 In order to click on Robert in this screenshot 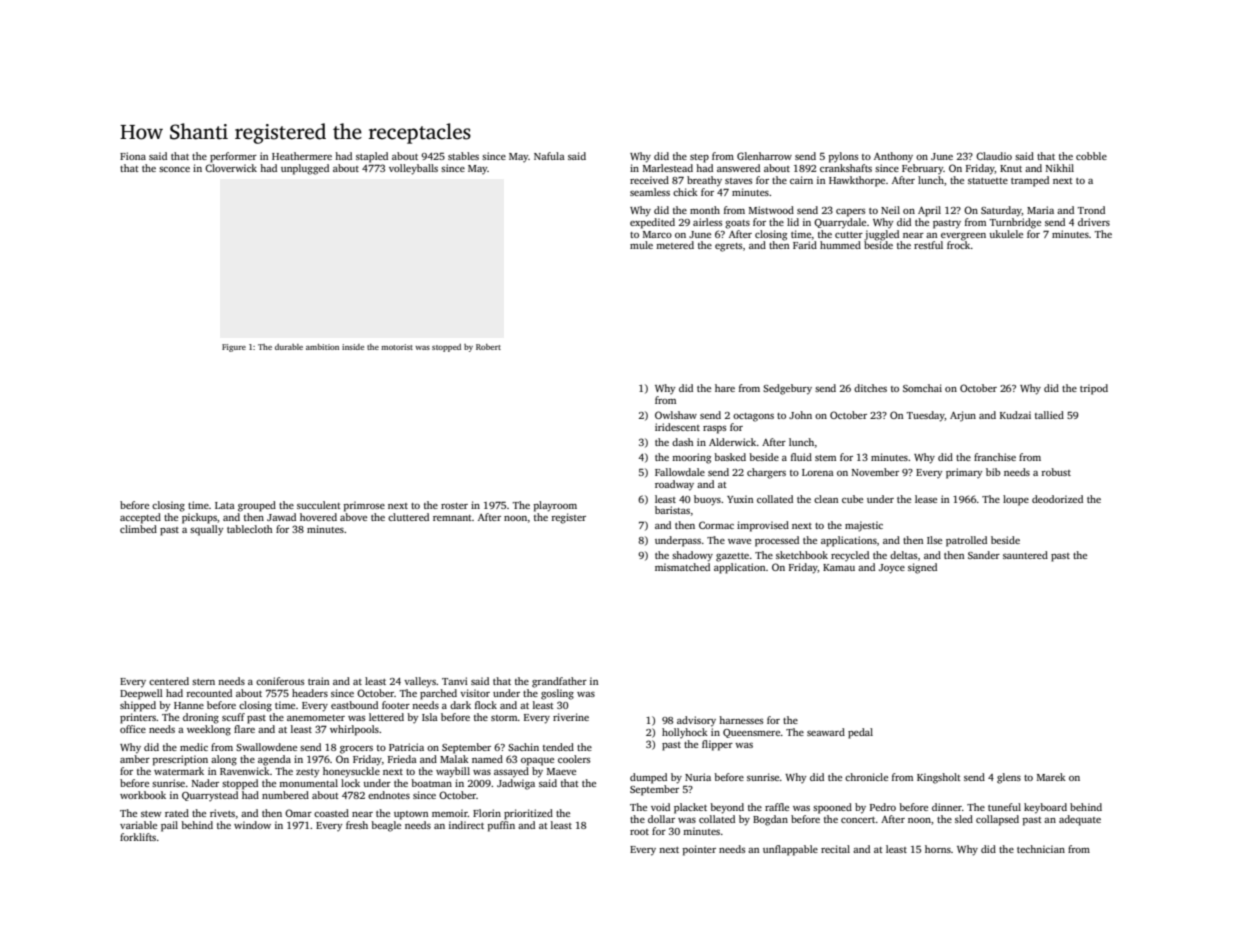, I will do `click(488, 347)`.
